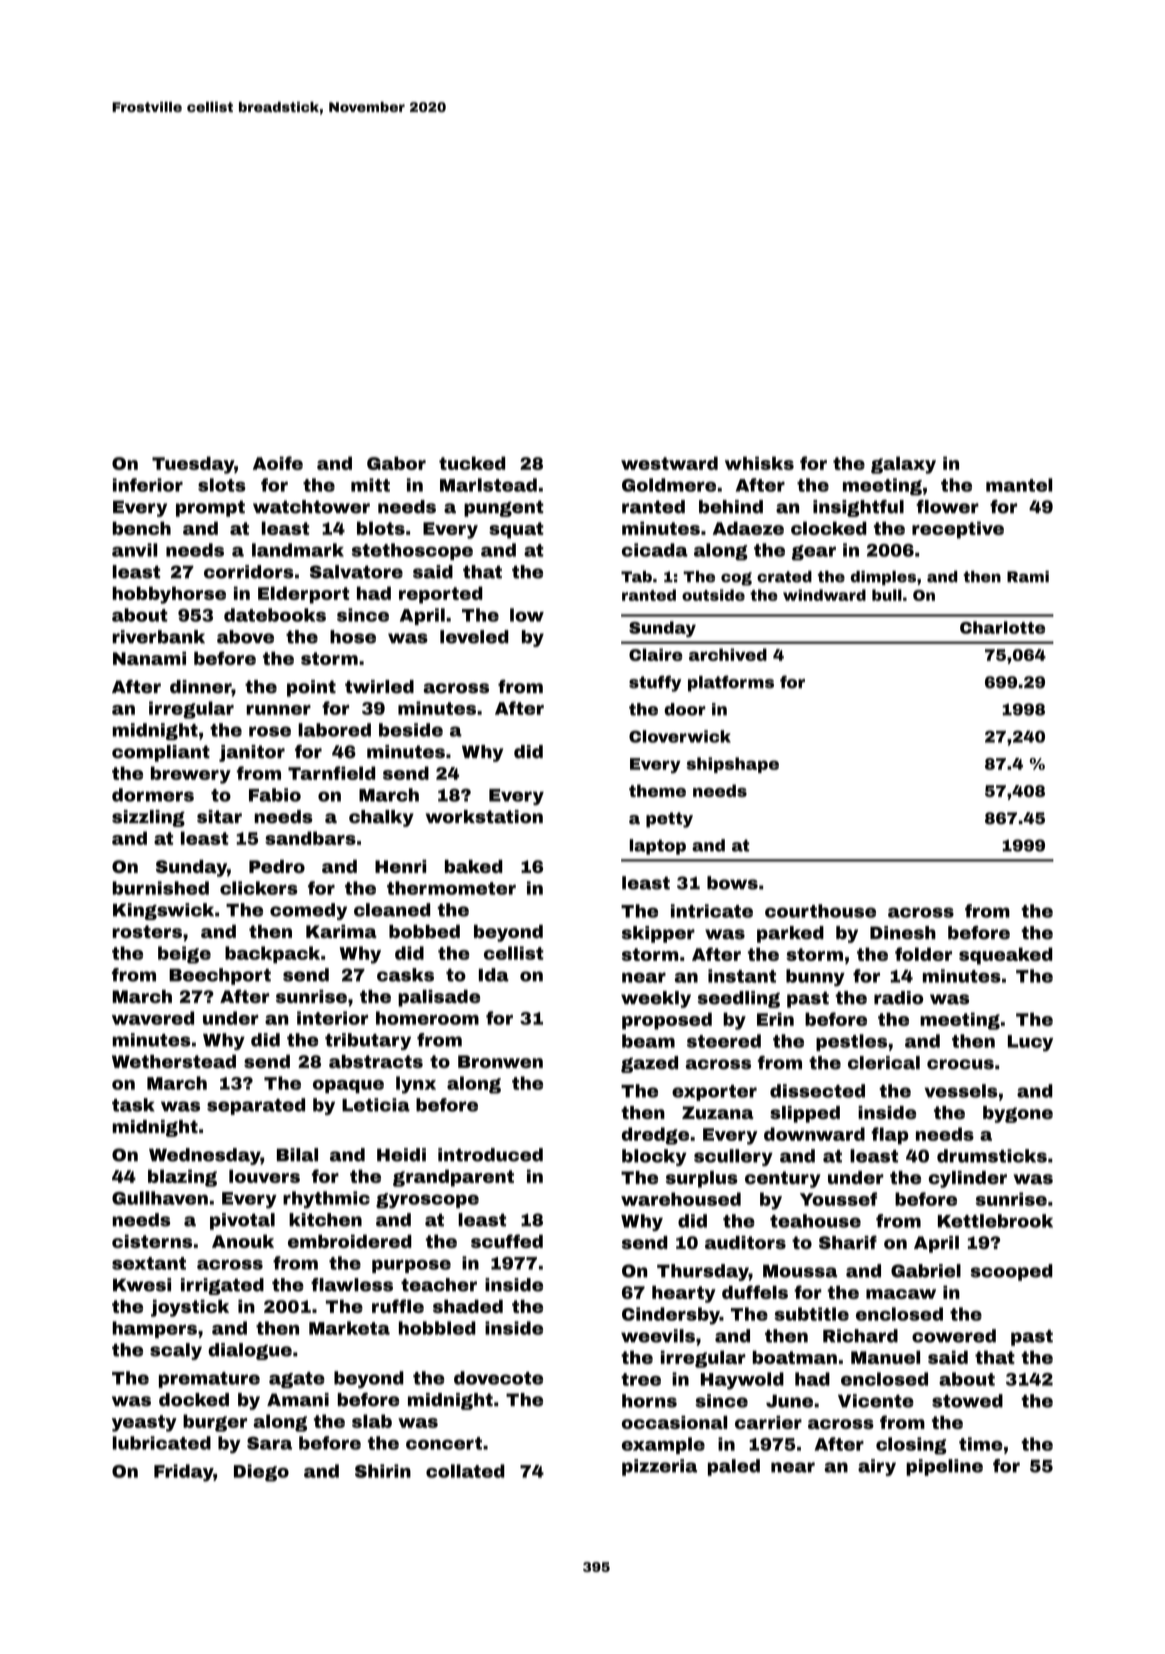  What do you see at coordinates (184, 955) in the screenshot?
I see `beige` at bounding box center [184, 955].
